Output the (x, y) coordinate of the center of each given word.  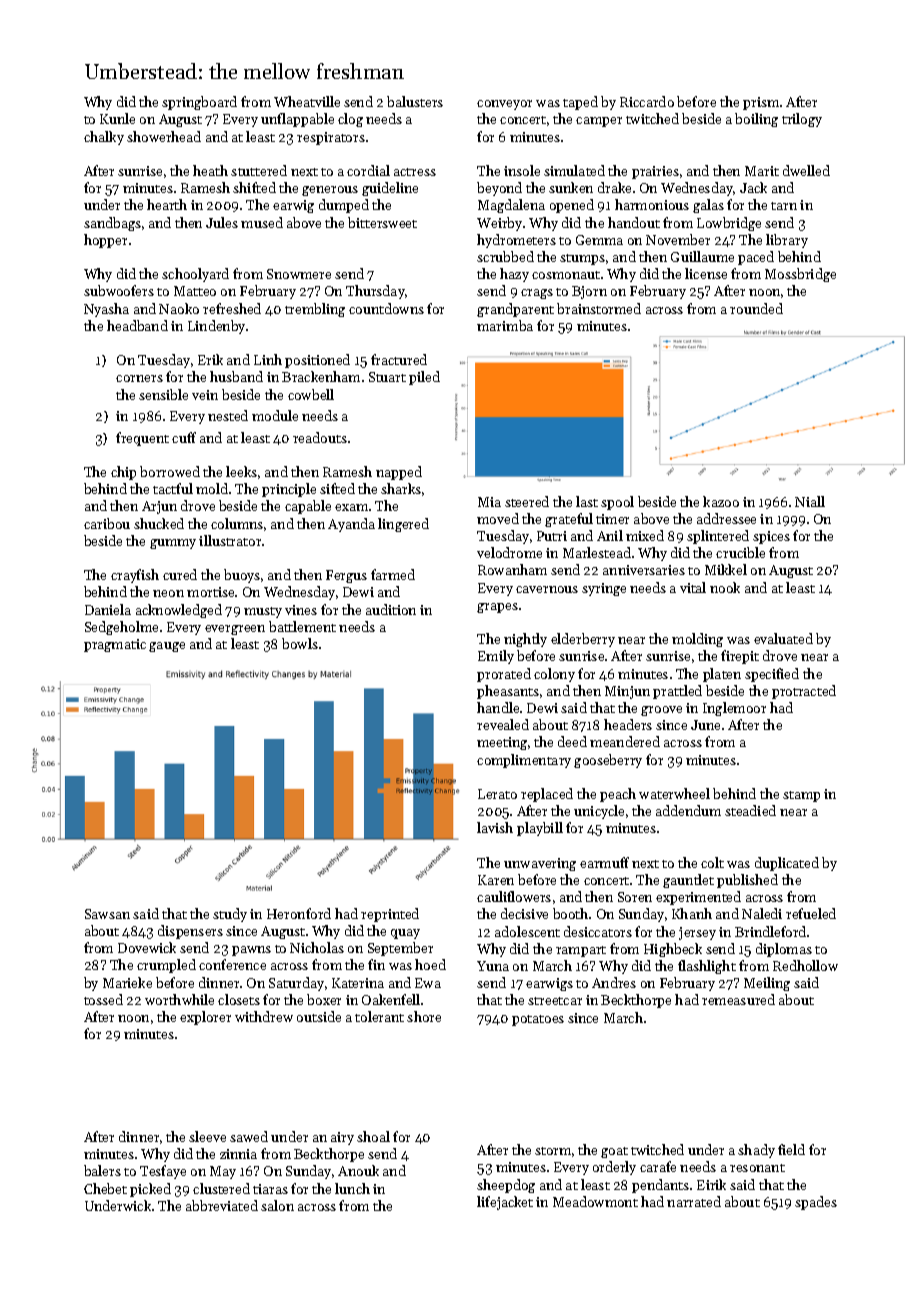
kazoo (721, 501)
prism (761, 103)
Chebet (105, 1188)
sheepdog (506, 1186)
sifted (337, 488)
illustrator (230, 540)
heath (210, 170)
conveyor (504, 105)
